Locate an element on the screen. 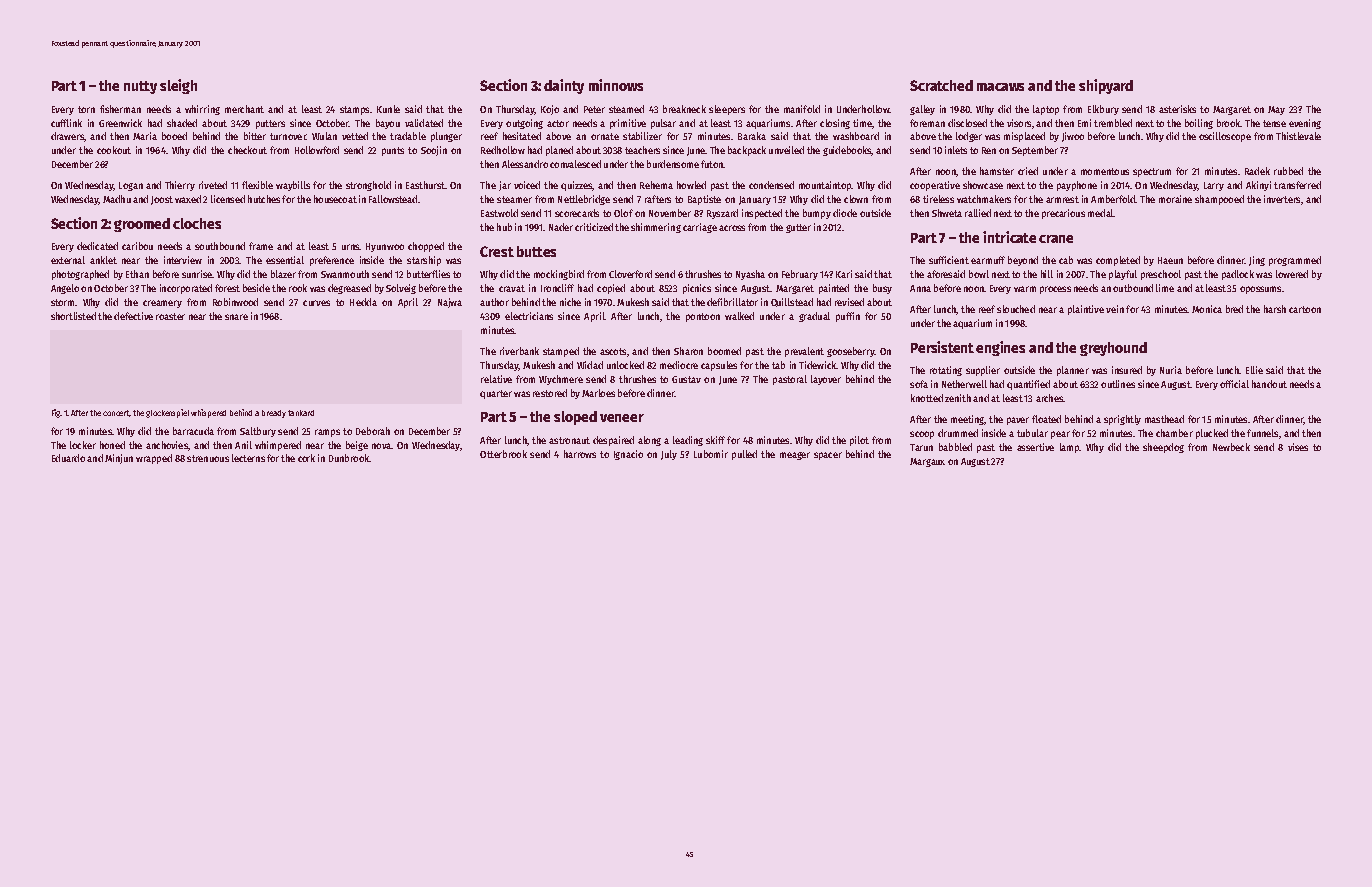 This screenshot has height=887, width=1372. macaws is located at coordinates (1000, 87).
